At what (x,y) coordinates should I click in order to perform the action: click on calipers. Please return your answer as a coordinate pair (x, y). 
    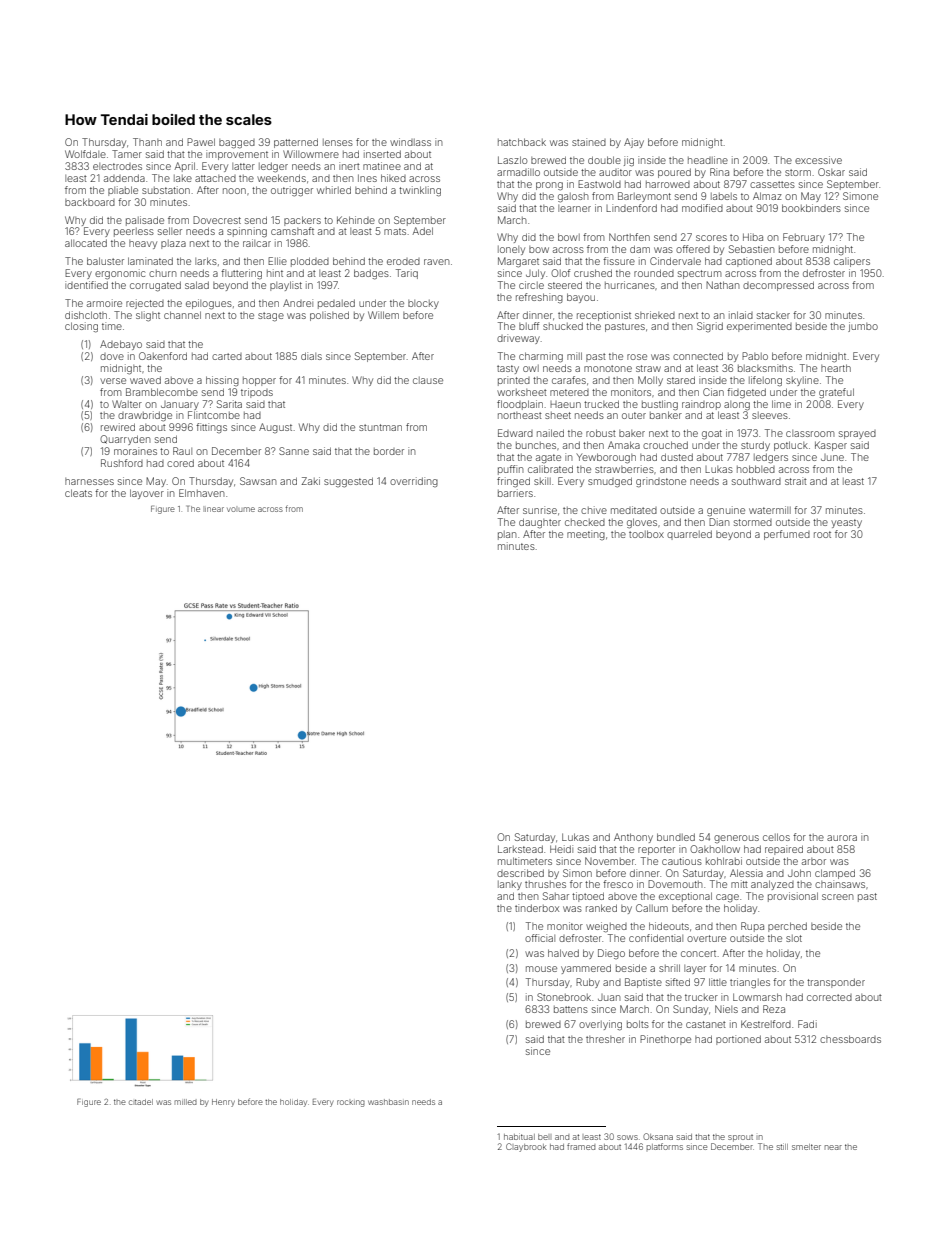
    Looking at the image, I should click on (852, 262).
